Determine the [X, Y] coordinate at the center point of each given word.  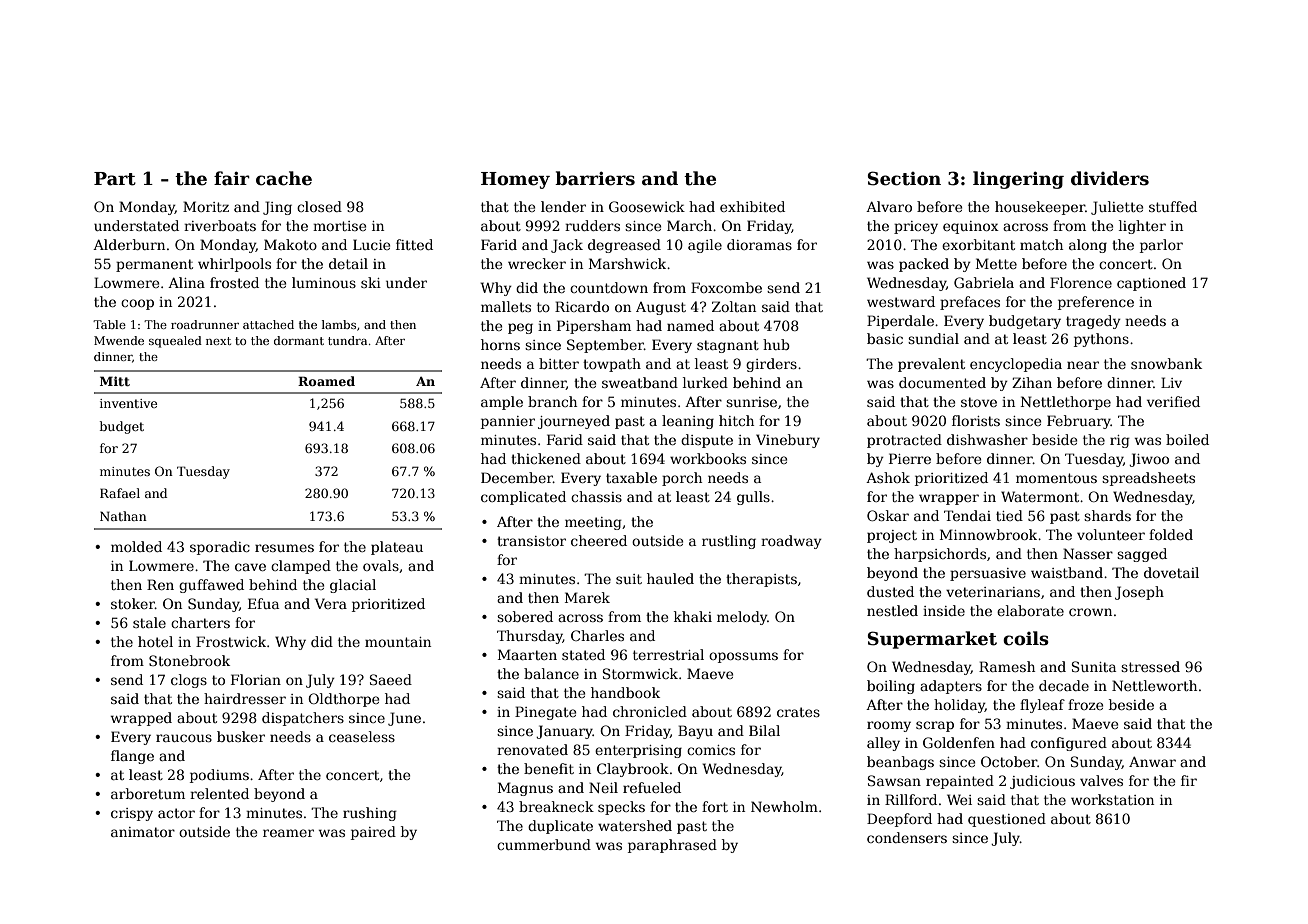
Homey [515, 180]
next [218, 341]
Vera [331, 603]
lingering [1018, 180]
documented [942, 382]
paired [373, 833]
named [690, 325]
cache [284, 178]
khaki [693, 616]
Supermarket [932, 640]
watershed [635, 825]
